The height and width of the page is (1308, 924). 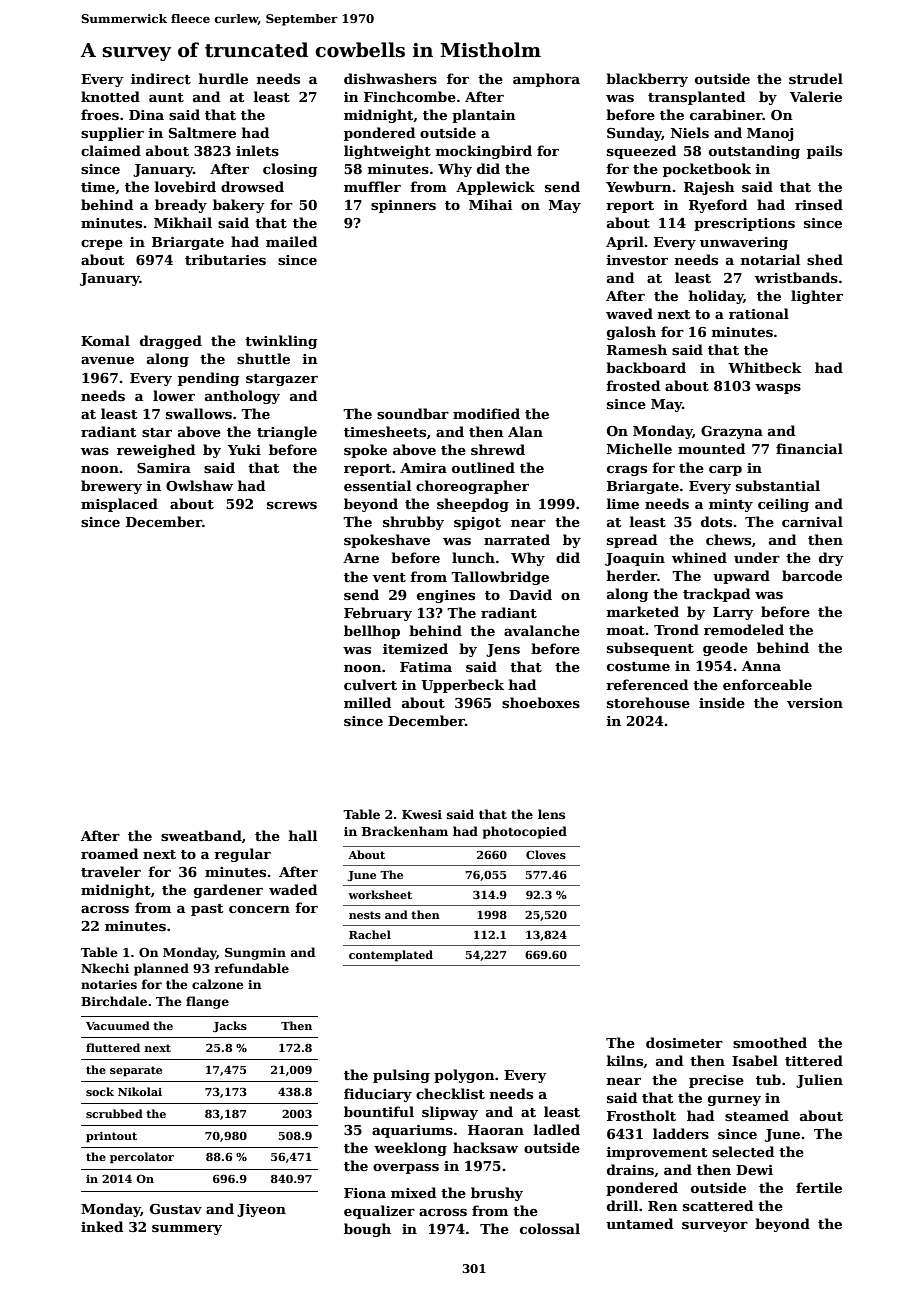 What do you see at coordinates (380, 894) in the page?
I see `worksheet` at bounding box center [380, 894].
